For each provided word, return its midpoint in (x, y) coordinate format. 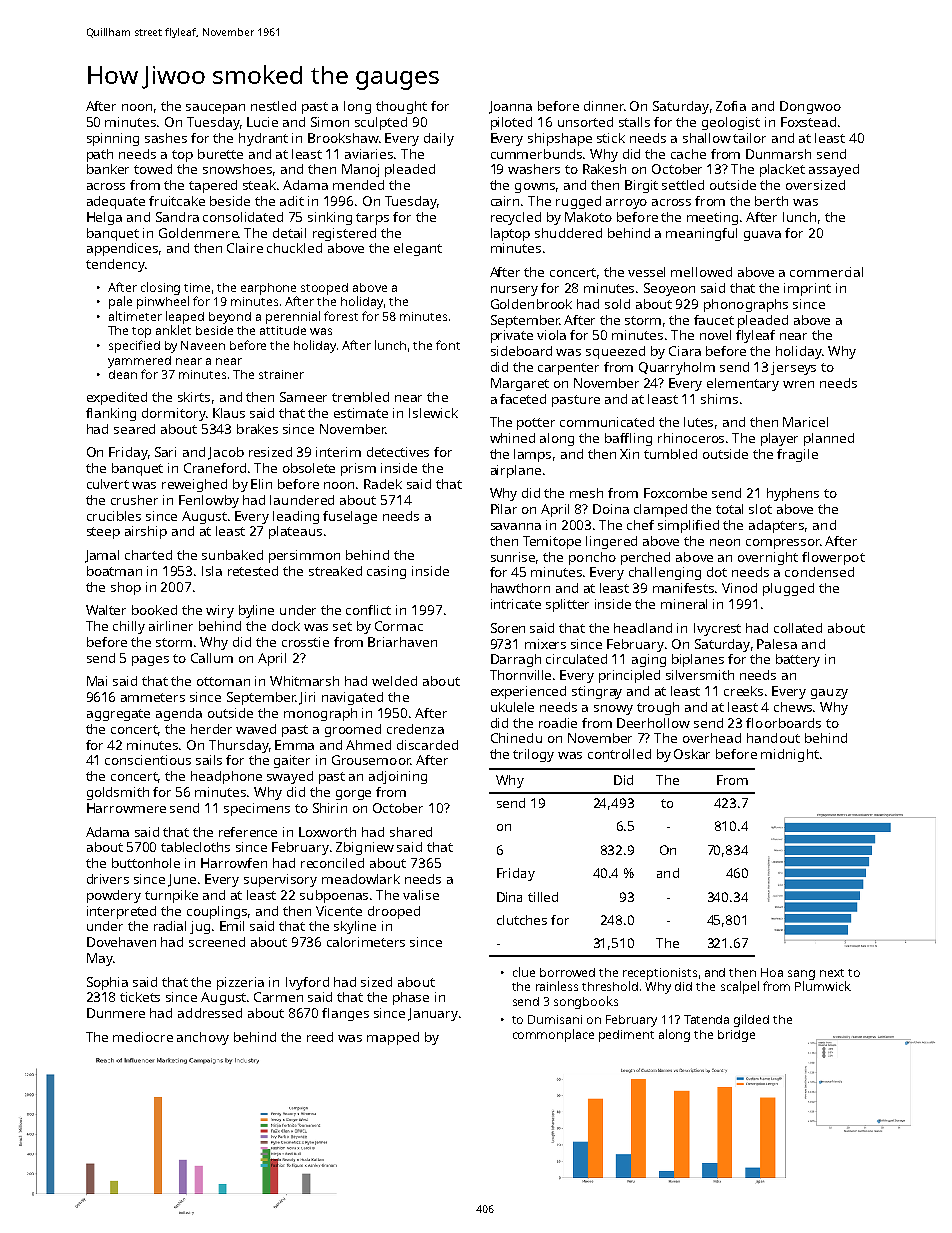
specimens (257, 809)
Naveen (203, 345)
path (100, 155)
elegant (418, 249)
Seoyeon (669, 289)
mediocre (143, 1037)
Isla (212, 571)
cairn (505, 201)
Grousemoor (371, 760)
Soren (508, 628)
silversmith (700, 675)
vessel (646, 272)
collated (798, 628)
